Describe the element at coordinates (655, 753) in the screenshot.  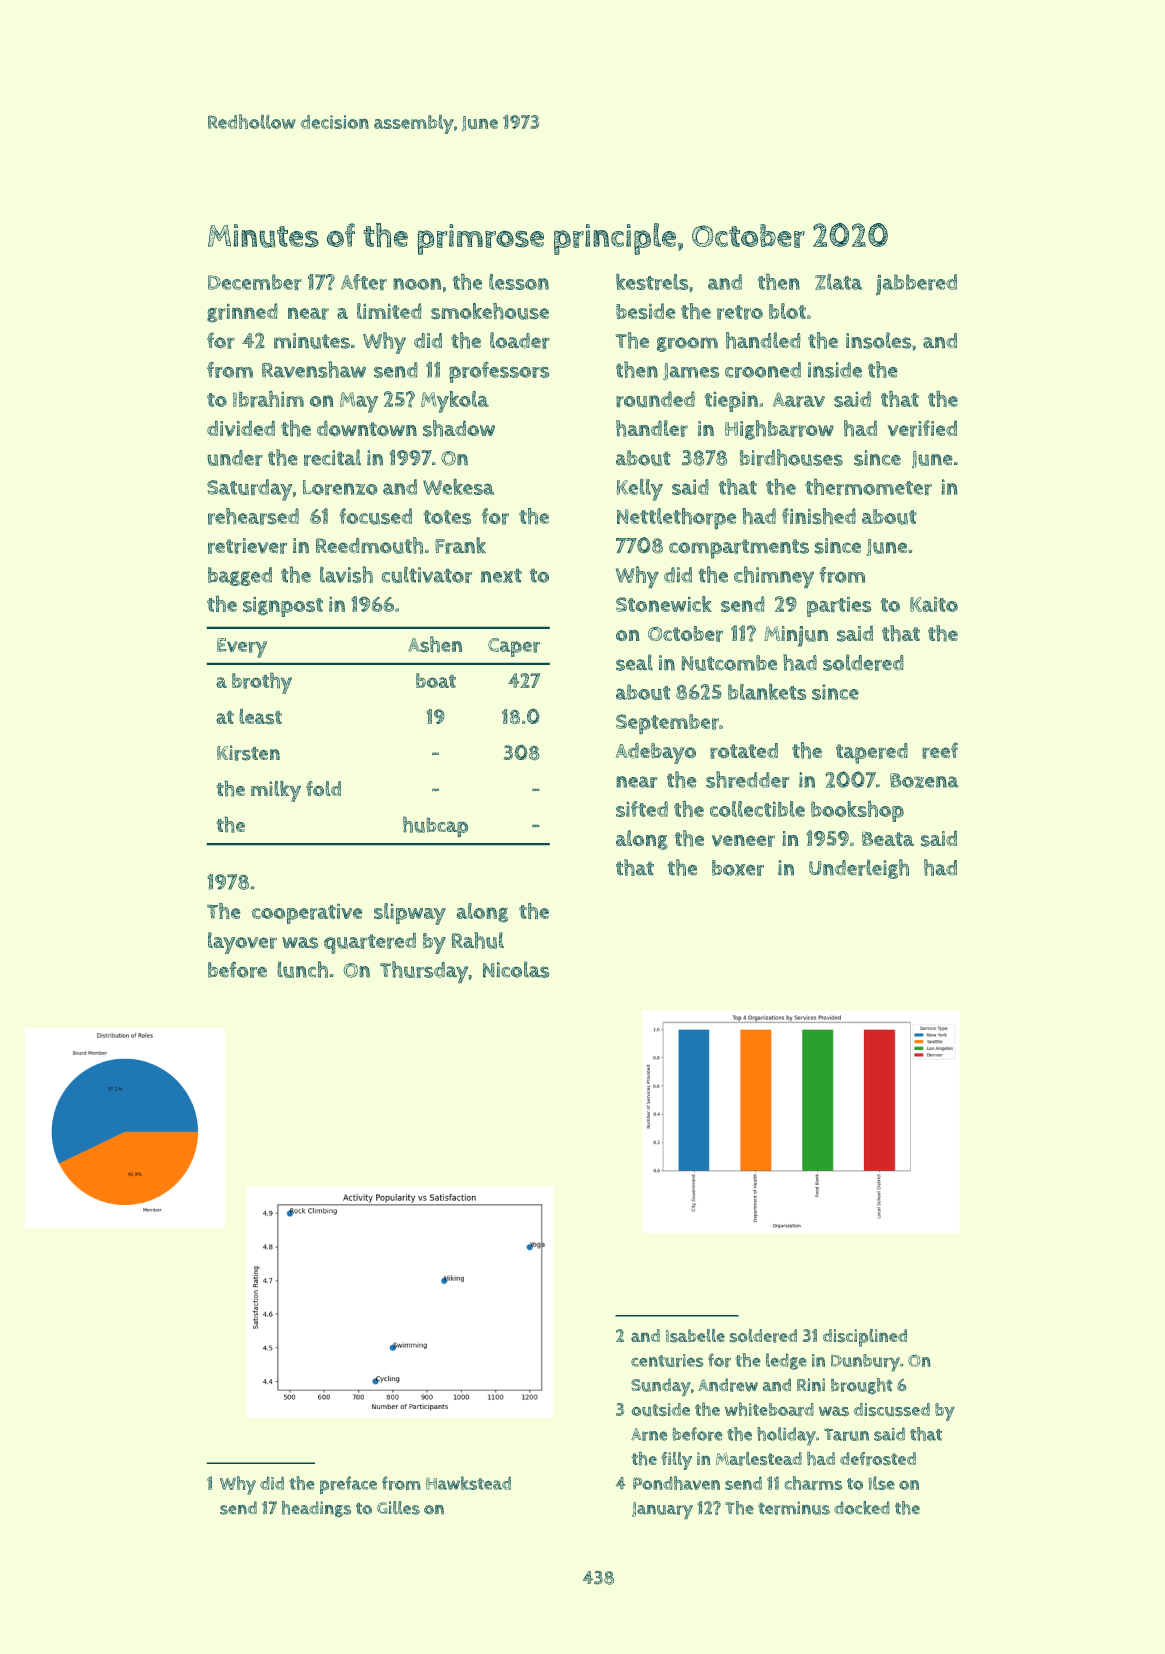
I see `Adebayo` at that location.
